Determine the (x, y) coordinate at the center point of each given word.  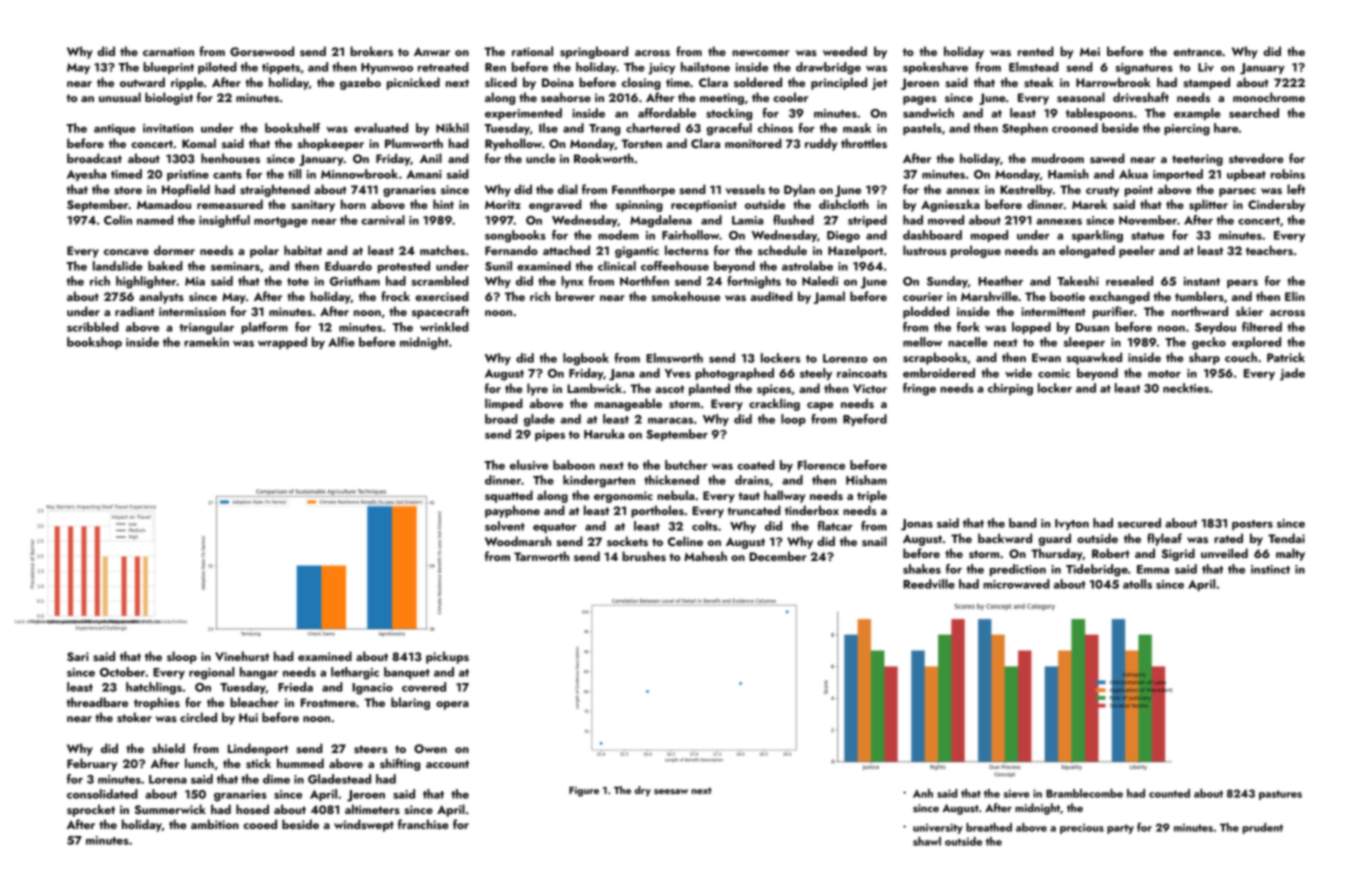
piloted (217, 68)
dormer (174, 250)
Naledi (820, 281)
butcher (686, 465)
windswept (364, 825)
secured (1139, 523)
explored (1256, 343)
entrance (1197, 52)
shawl (927, 841)
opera (452, 705)
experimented (523, 114)
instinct (1270, 569)
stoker (134, 717)
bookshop (94, 343)
